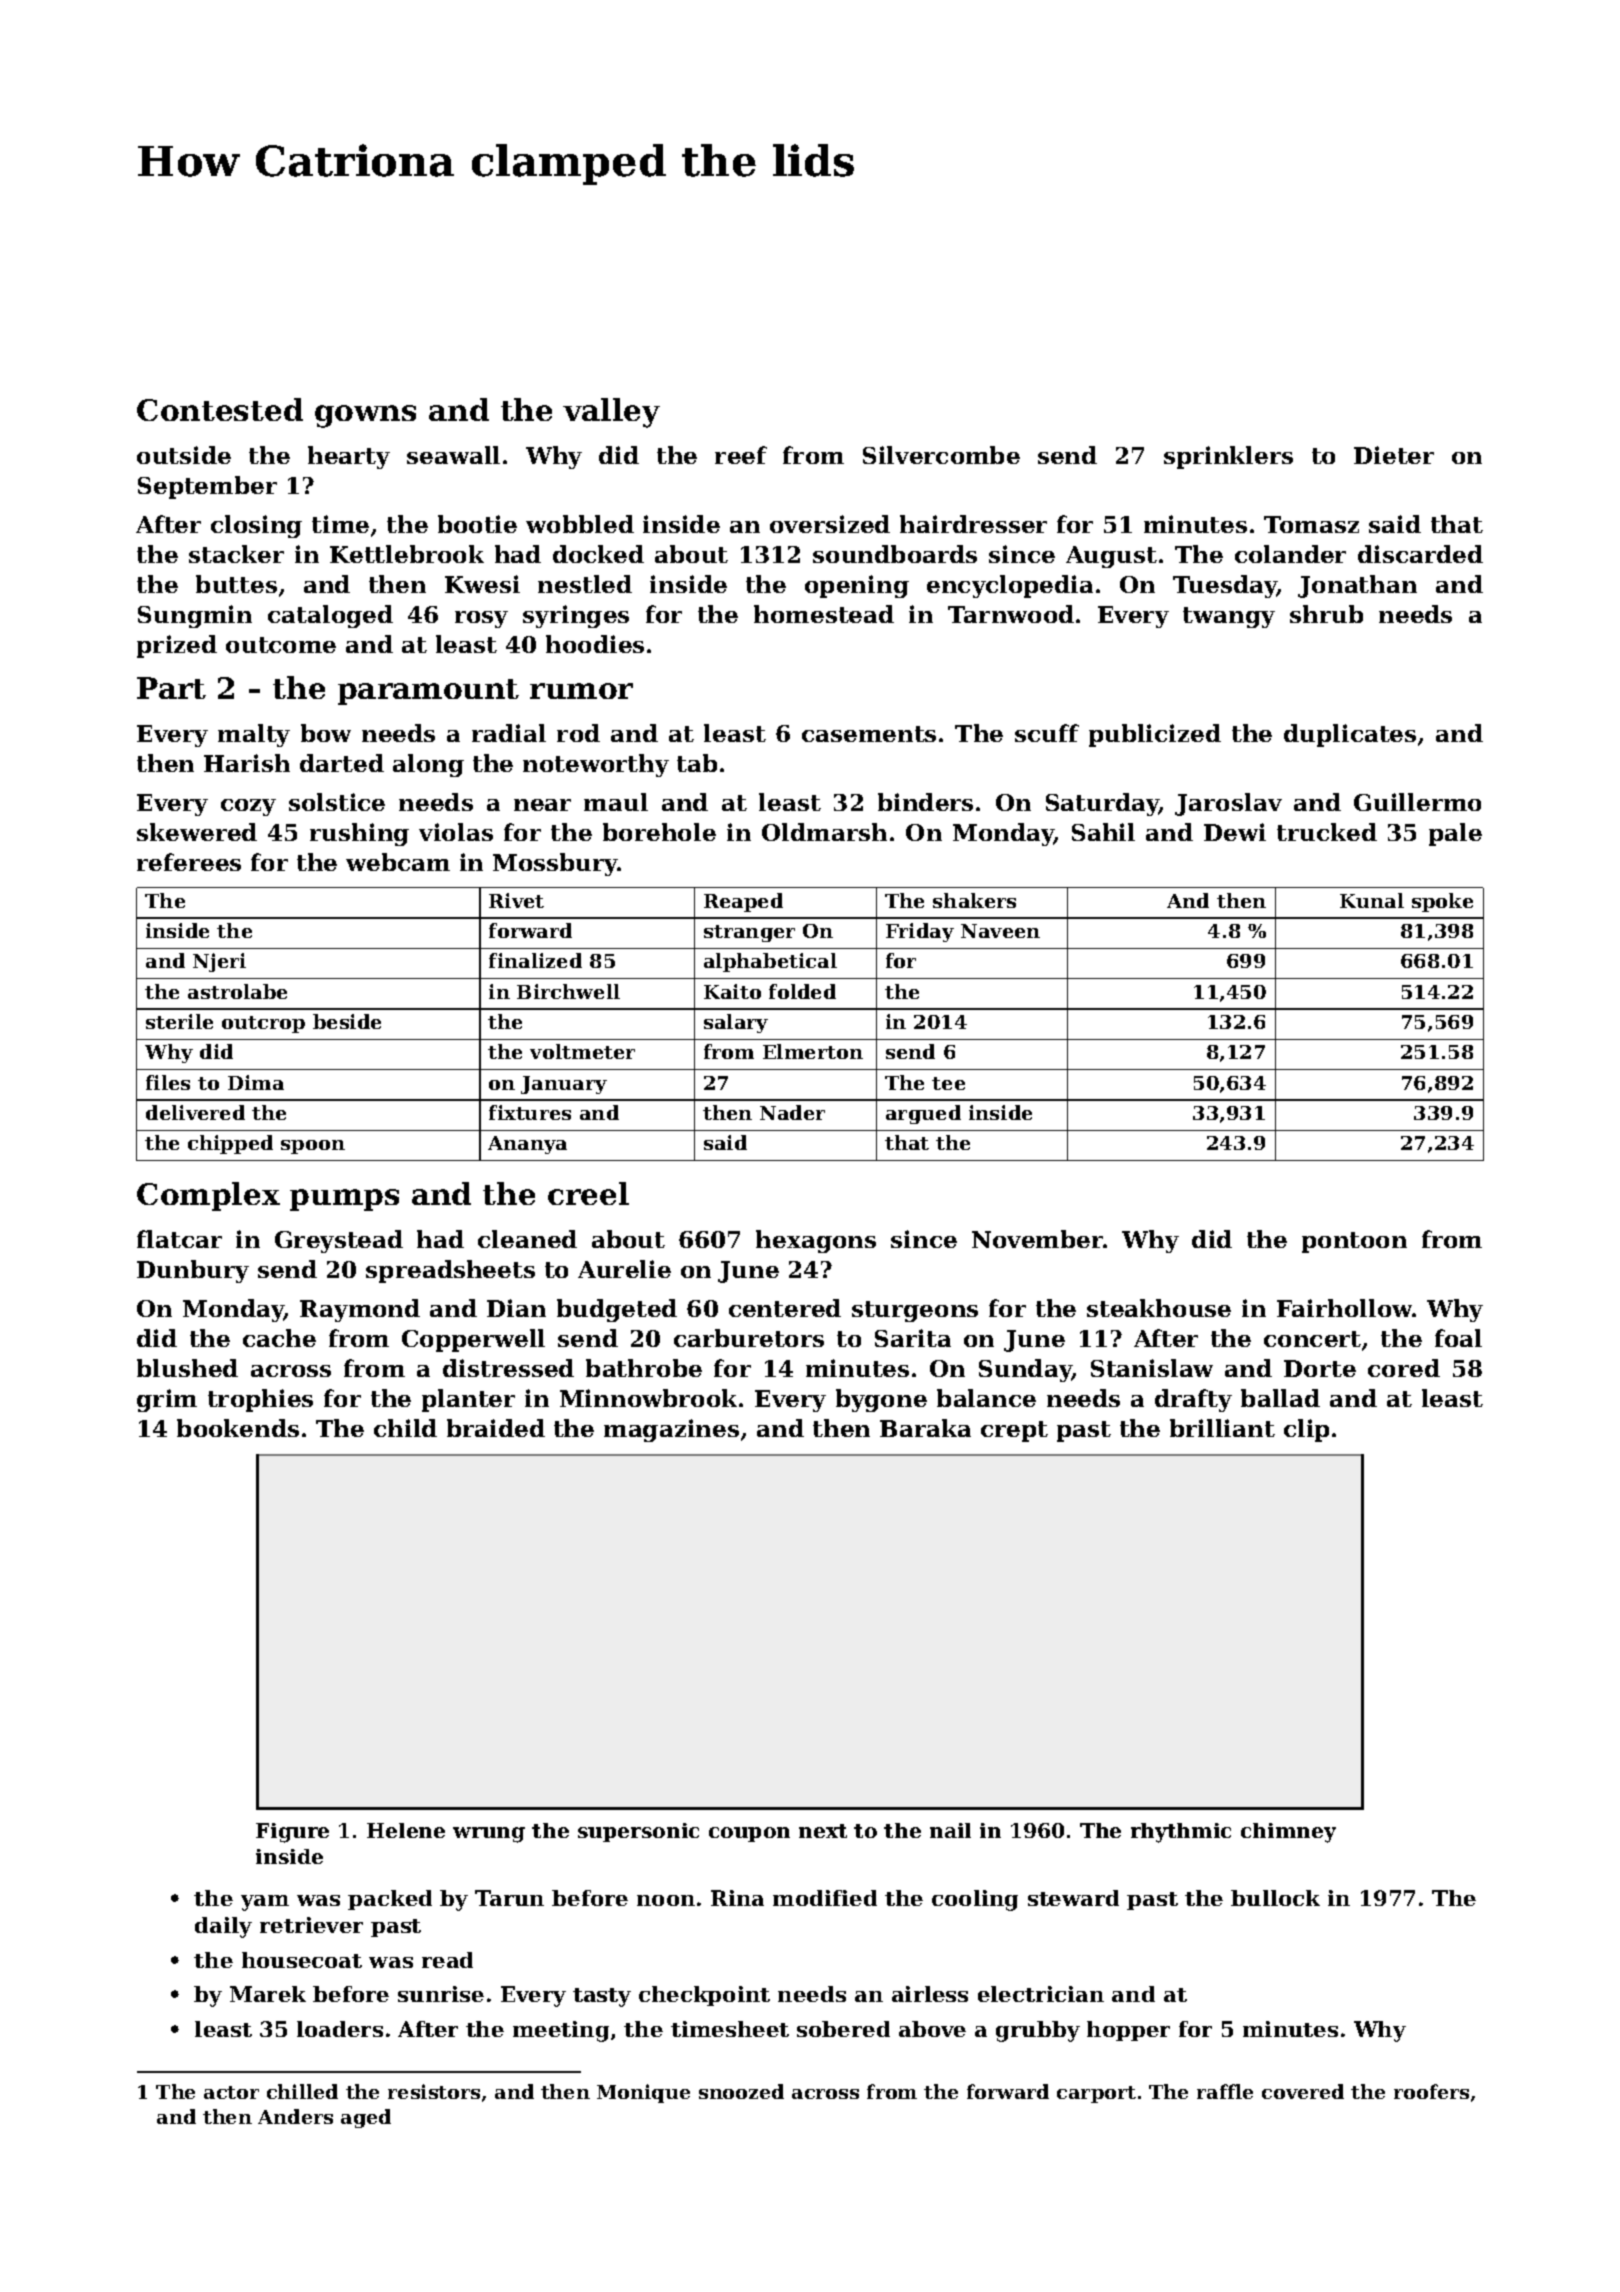 Image resolution: width=1620 pixels, height=2292 pixels. What do you see at coordinates (365, 416) in the screenshot?
I see `gowns` at bounding box center [365, 416].
